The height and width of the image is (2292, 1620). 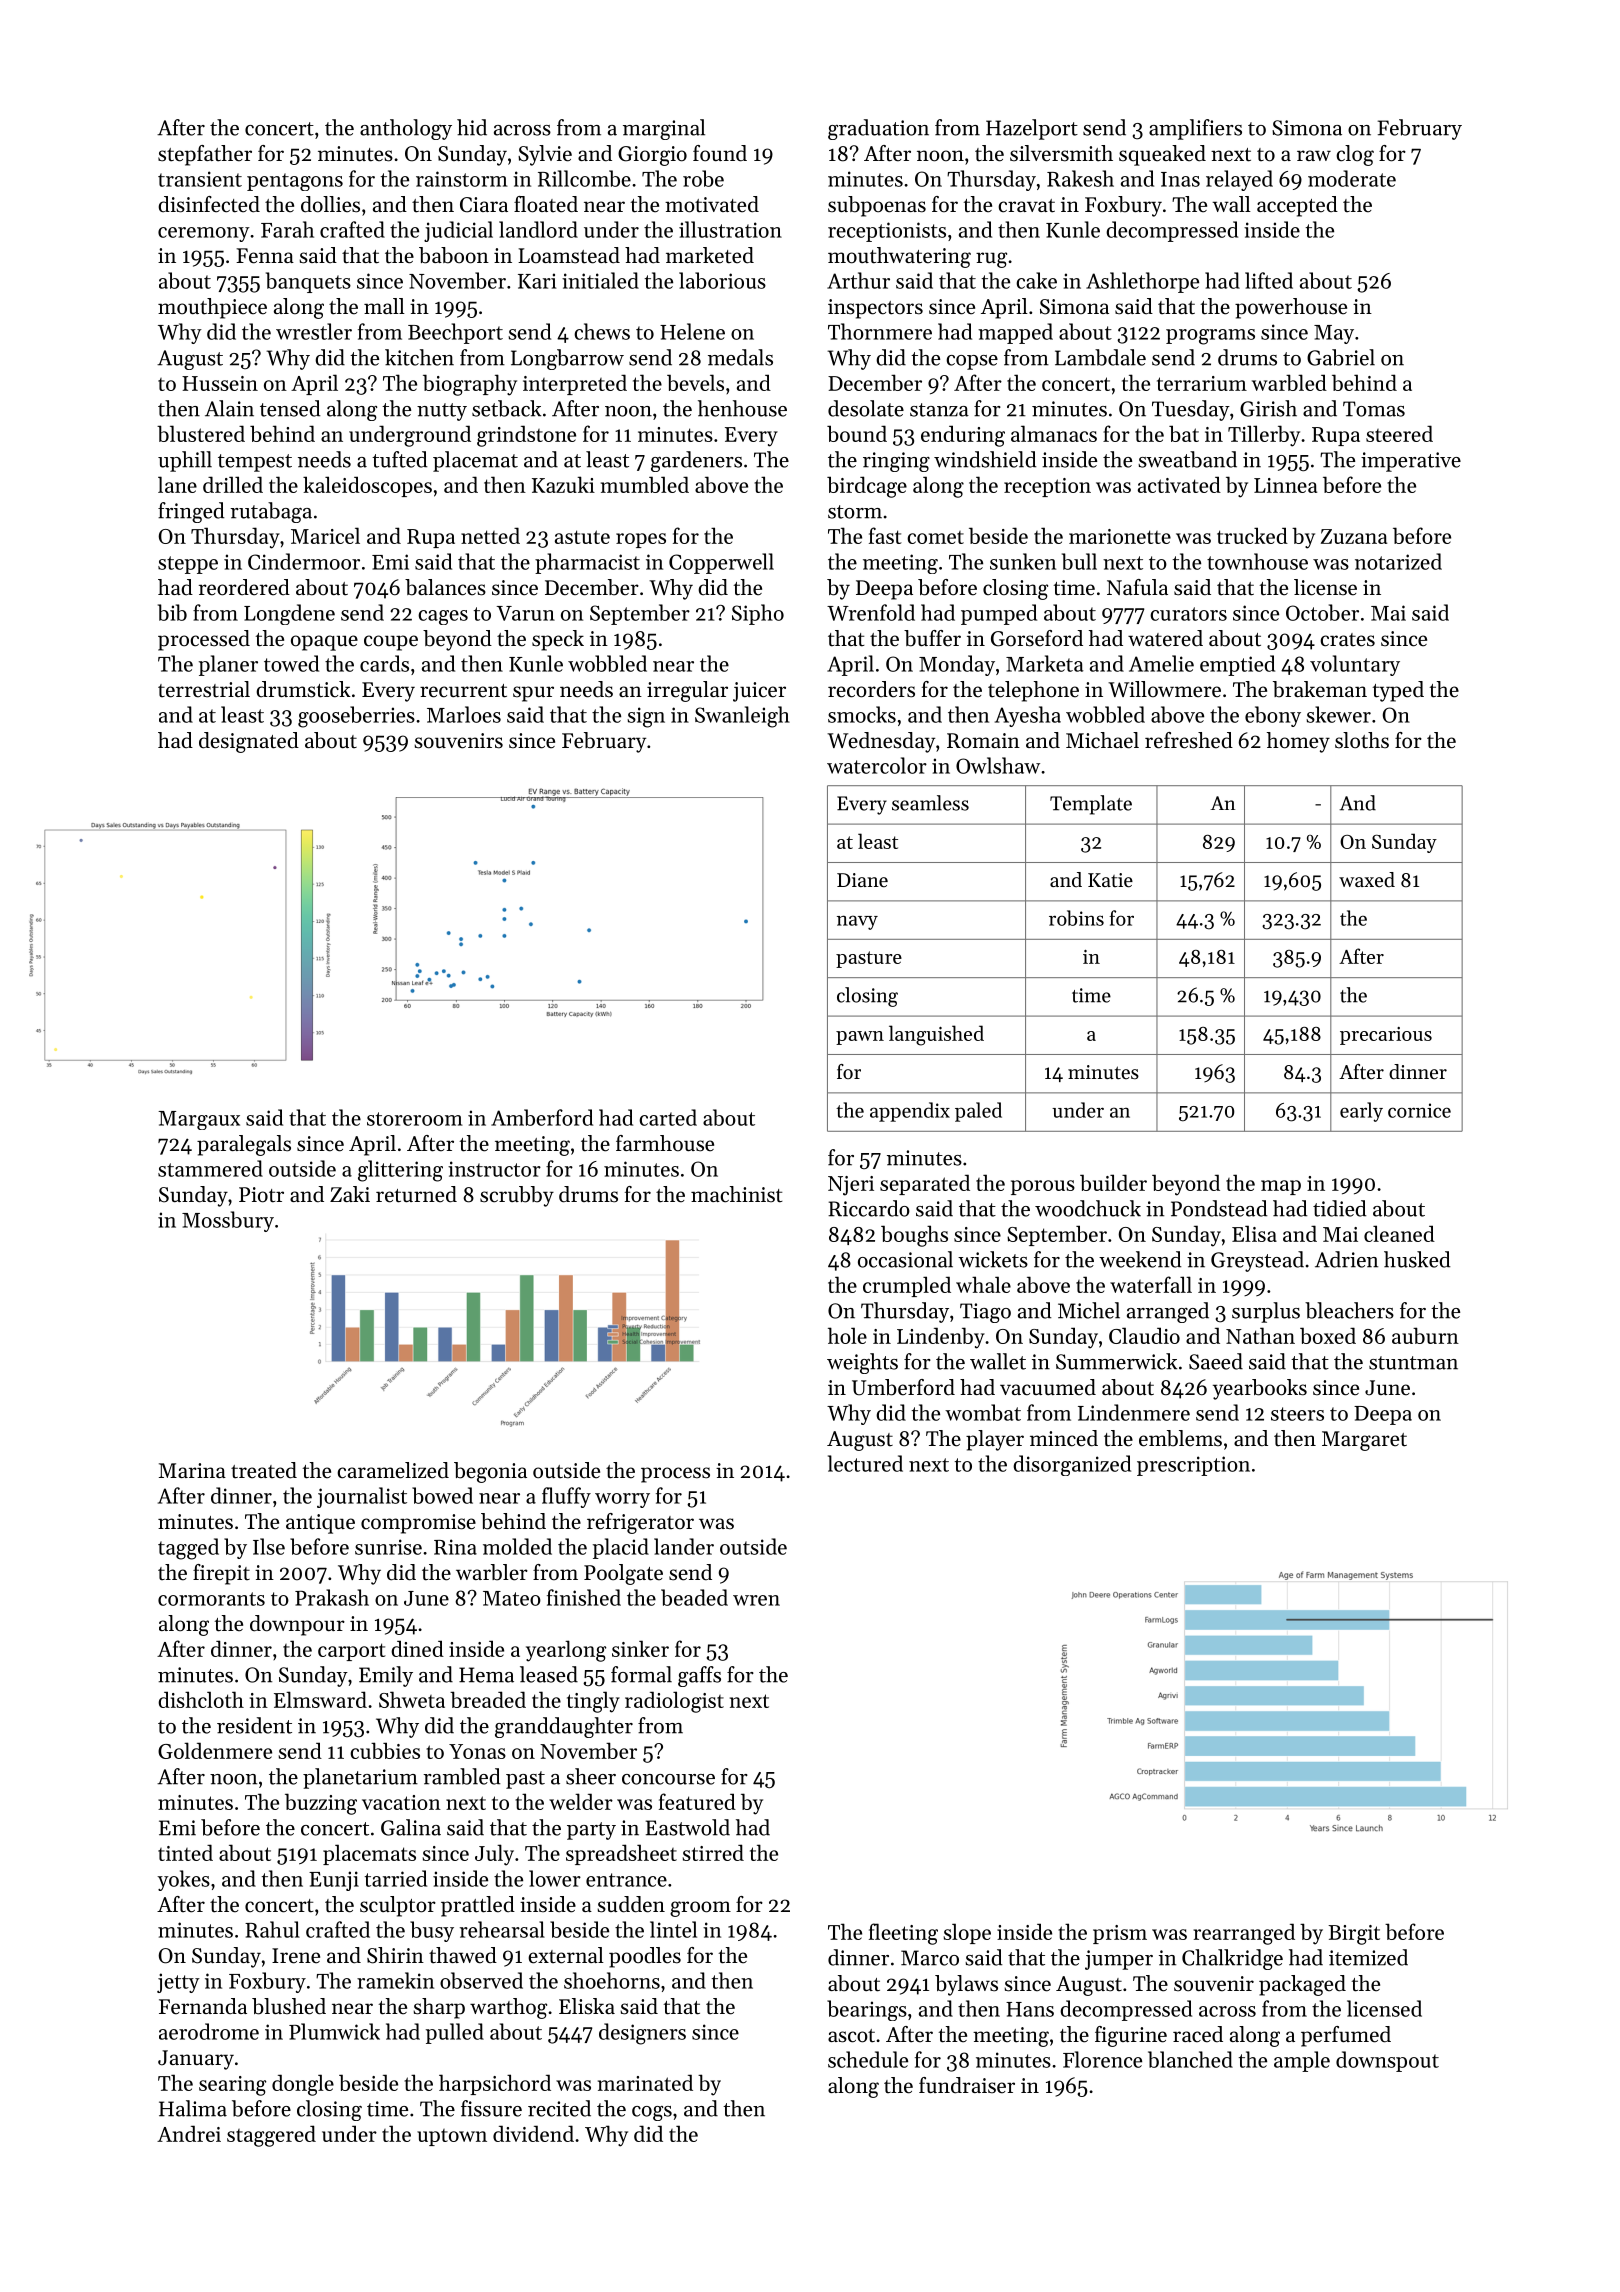 What do you see at coordinates (415, 1119) in the image?
I see `storeroom` at bounding box center [415, 1119].
